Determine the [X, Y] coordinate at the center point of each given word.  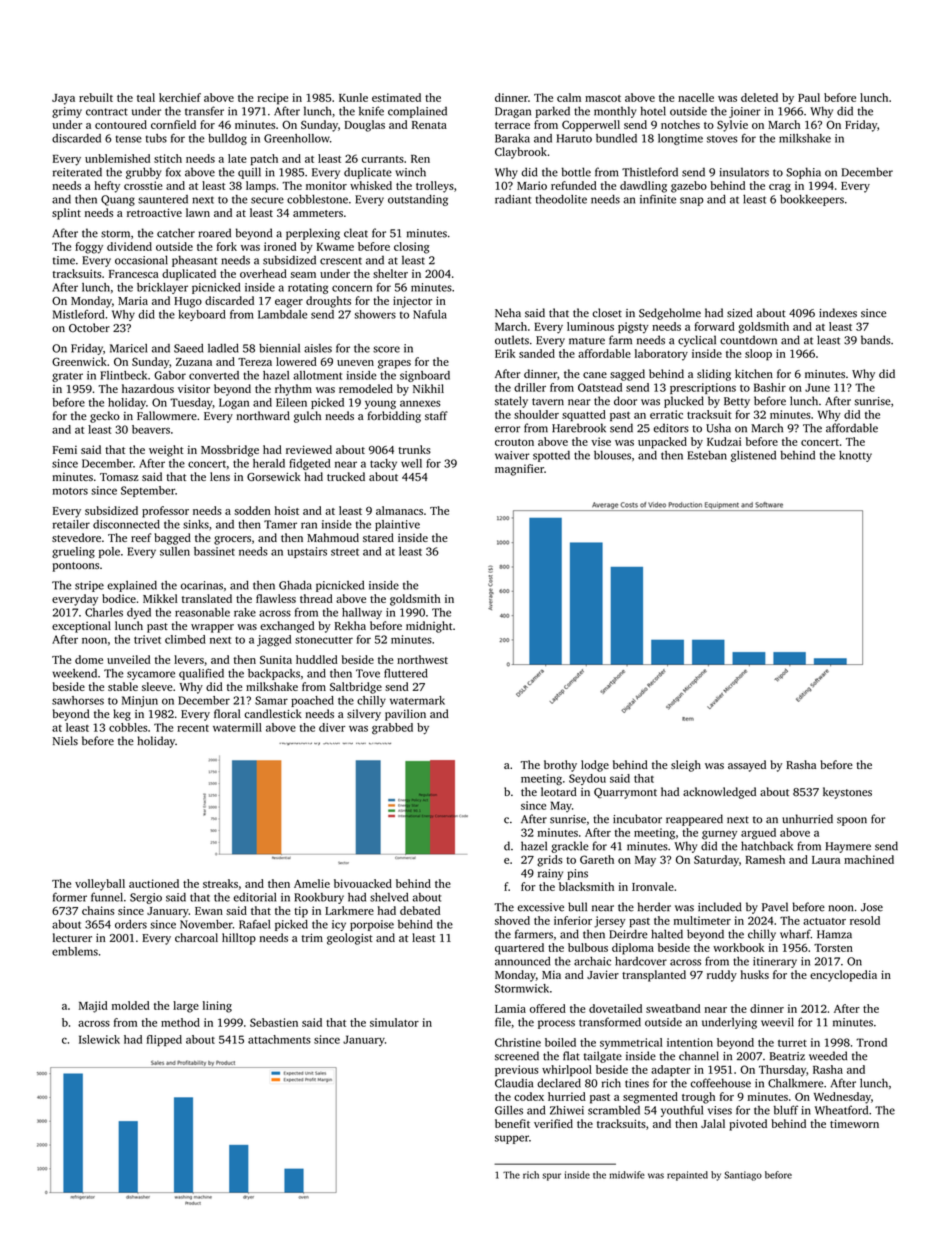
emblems [75, 951]
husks [755, 974]
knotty [855, 456]
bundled [616, 138]
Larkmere [349, 910]
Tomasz [119, 477]
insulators [744, 172]
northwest [422, 659]
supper [512, 1139]
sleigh [686, 766]
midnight [429, 627]
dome [89, 659]
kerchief [180, 97]
